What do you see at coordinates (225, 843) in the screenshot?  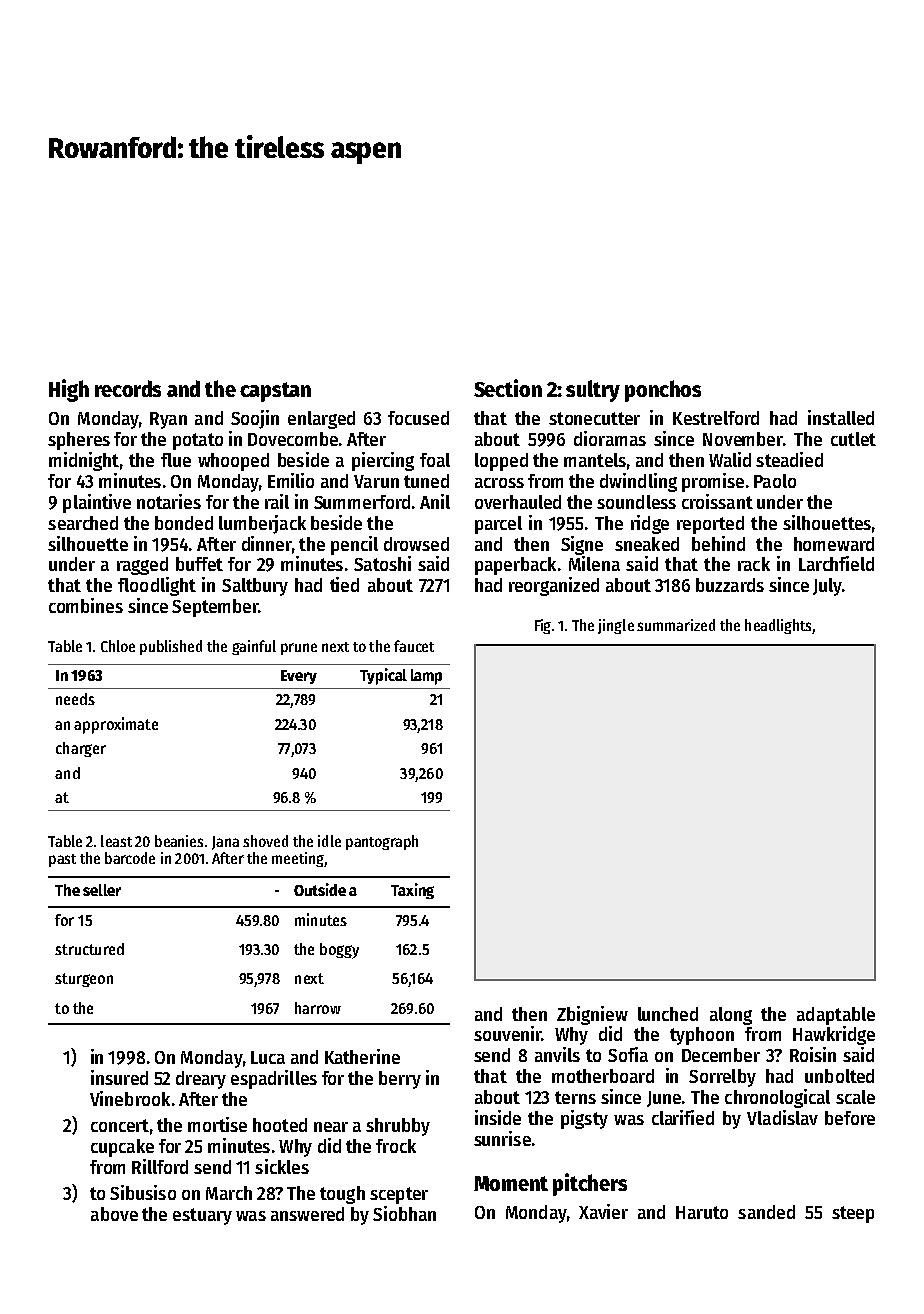 I see `Jana` at bounding box center [225, 843].
